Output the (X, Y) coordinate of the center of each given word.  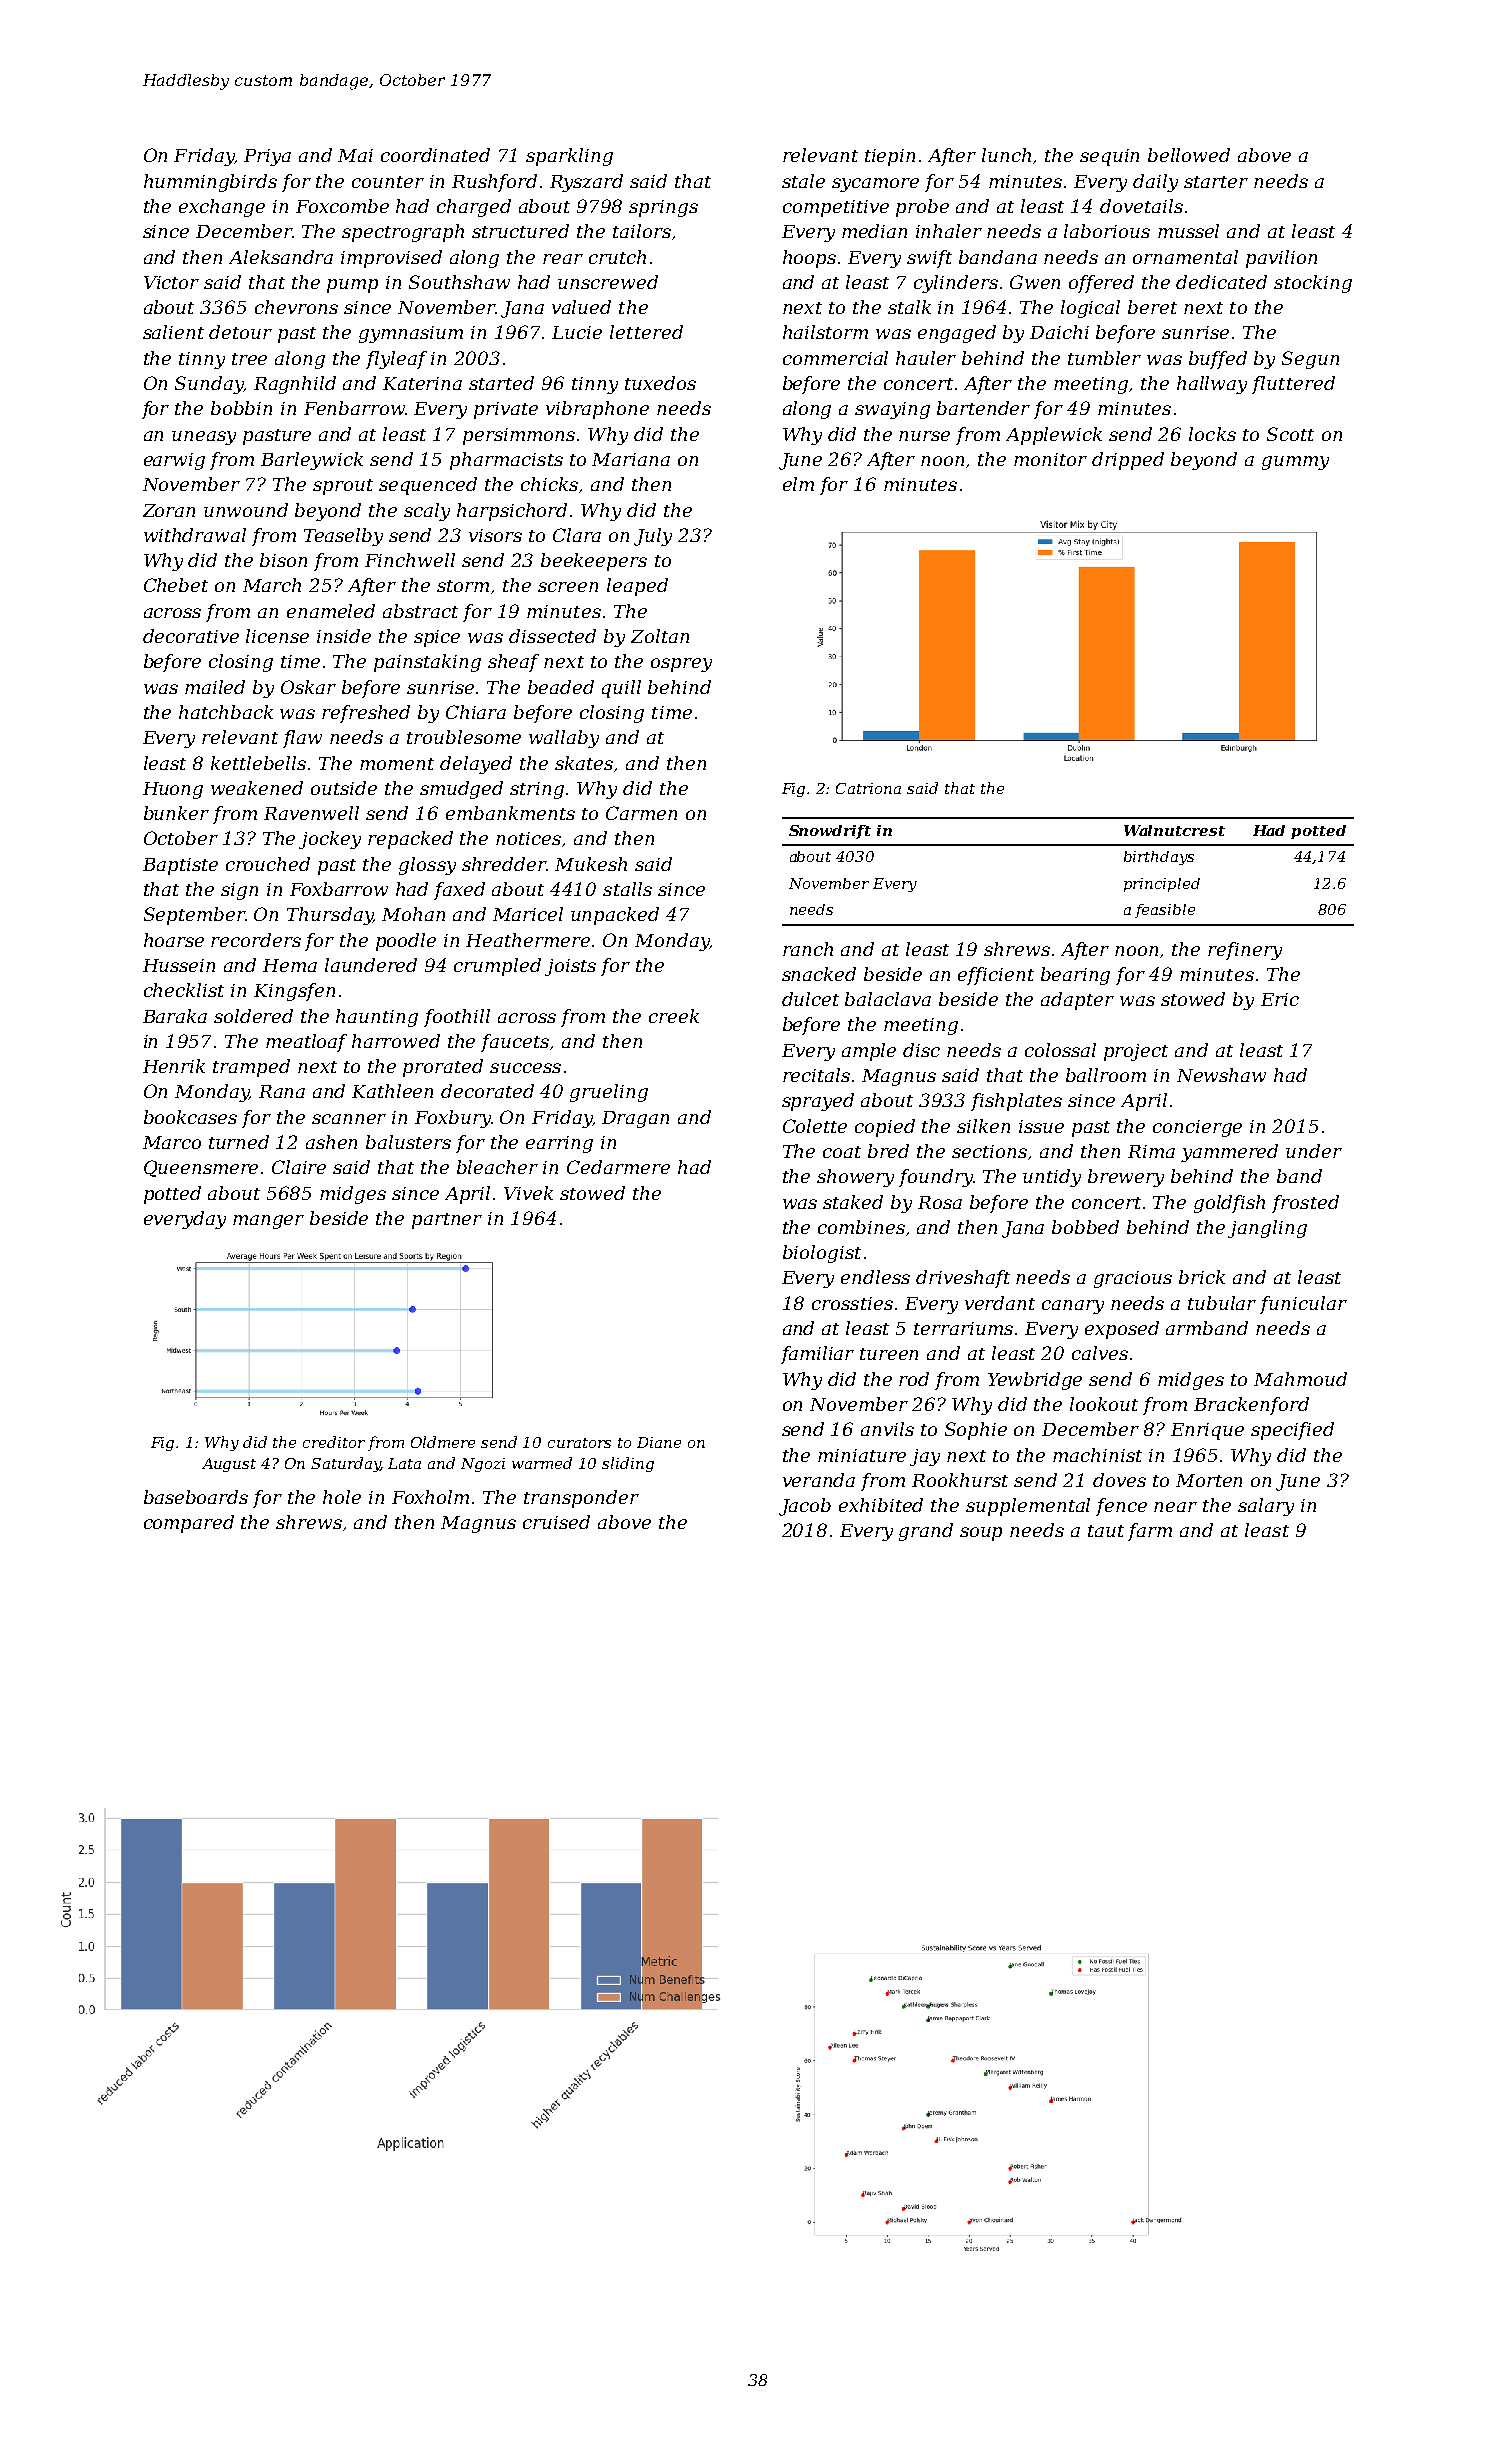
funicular (1303, 1305)
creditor (334, 1442)
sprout (343, 487)
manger (268, 1222)
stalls (627, 889)
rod (914, 1379)
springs (663, 208)
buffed (1218, 360)
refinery (1245, 951)
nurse (924, 436)
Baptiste (180, 866)
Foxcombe (342, 206)
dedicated (1221, 282)
